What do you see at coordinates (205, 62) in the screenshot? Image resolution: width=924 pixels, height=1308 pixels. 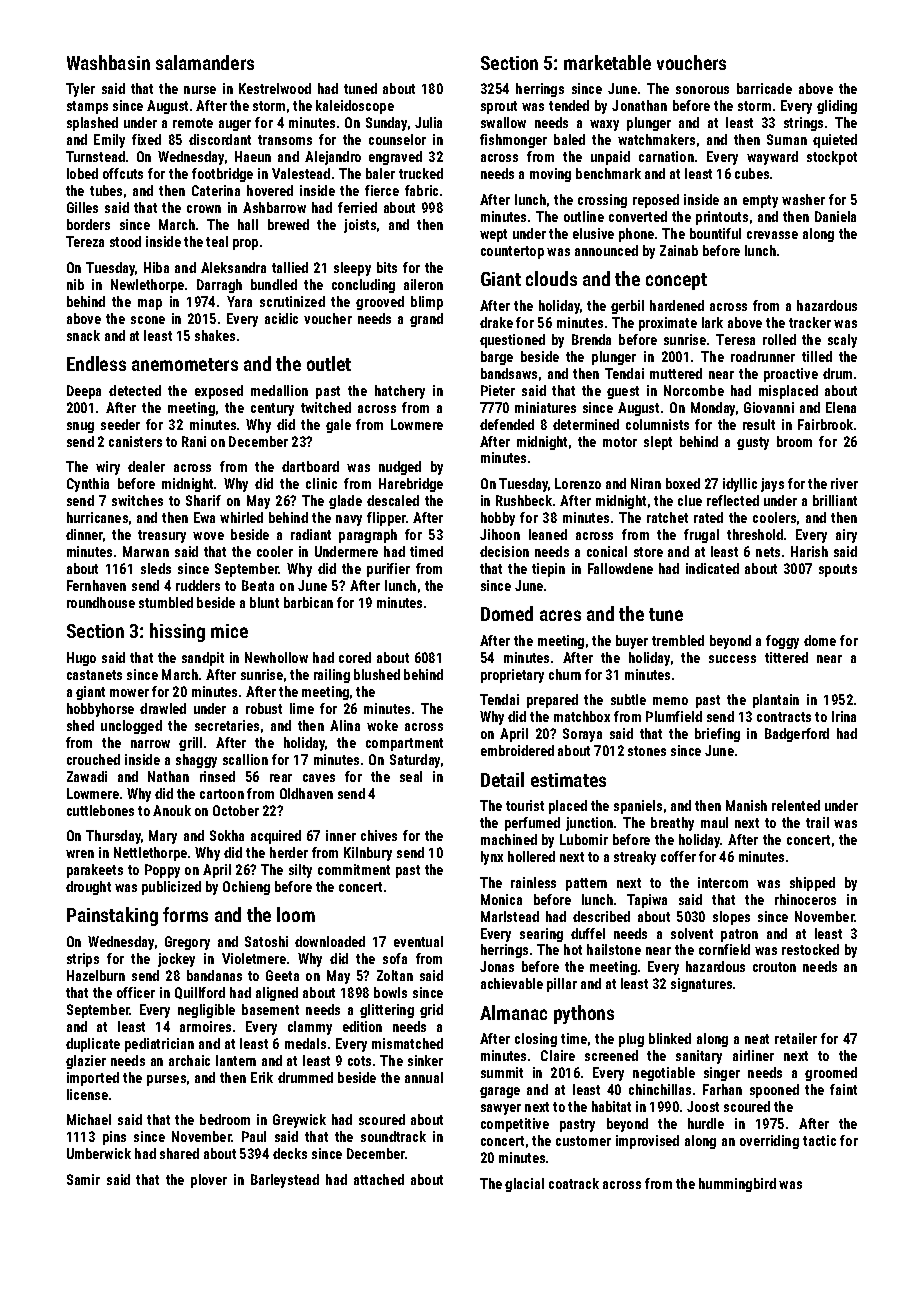 I see `salamanders` at bounding box center [205, 62].
